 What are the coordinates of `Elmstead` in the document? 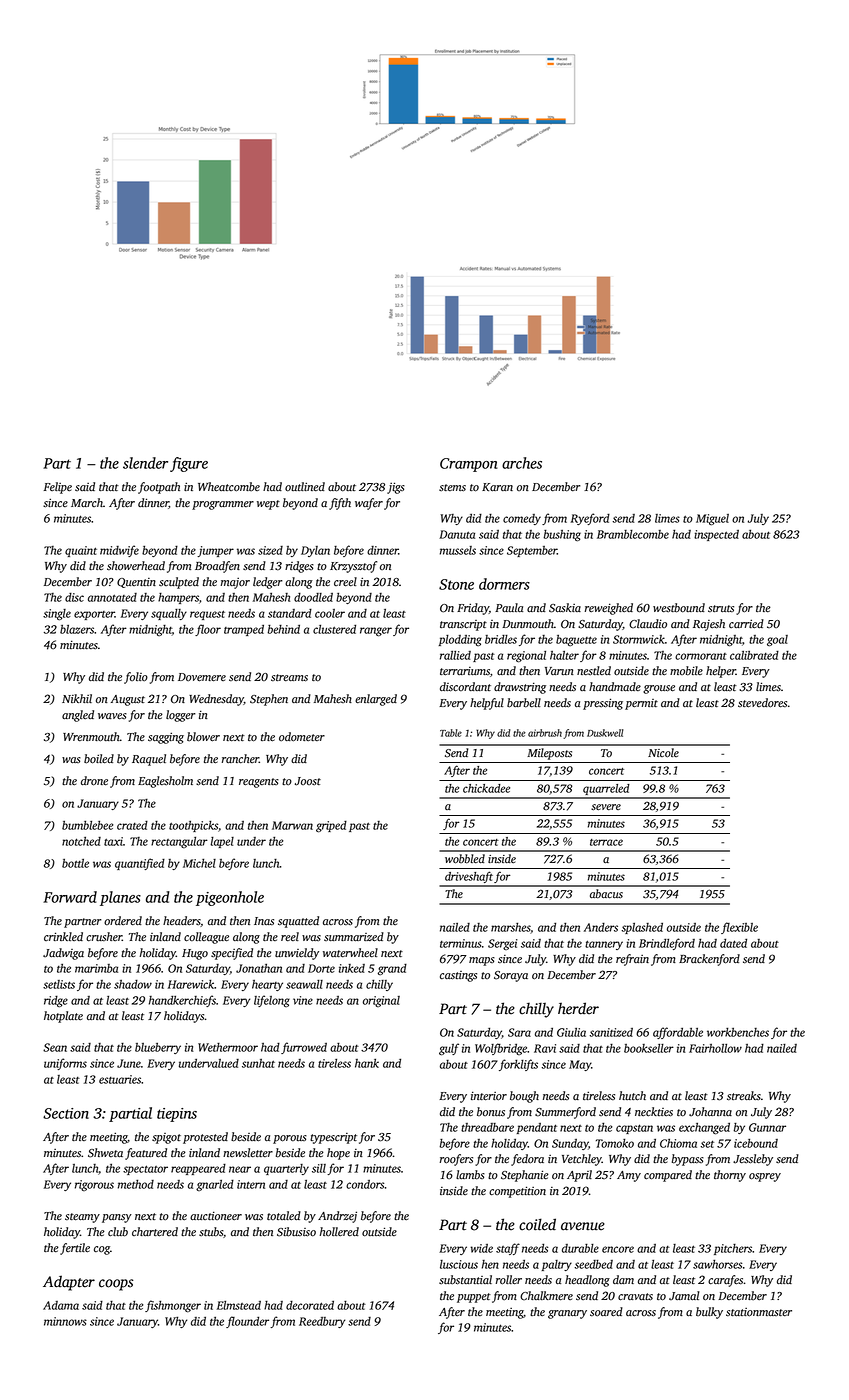 It's located at (239, 1305).
